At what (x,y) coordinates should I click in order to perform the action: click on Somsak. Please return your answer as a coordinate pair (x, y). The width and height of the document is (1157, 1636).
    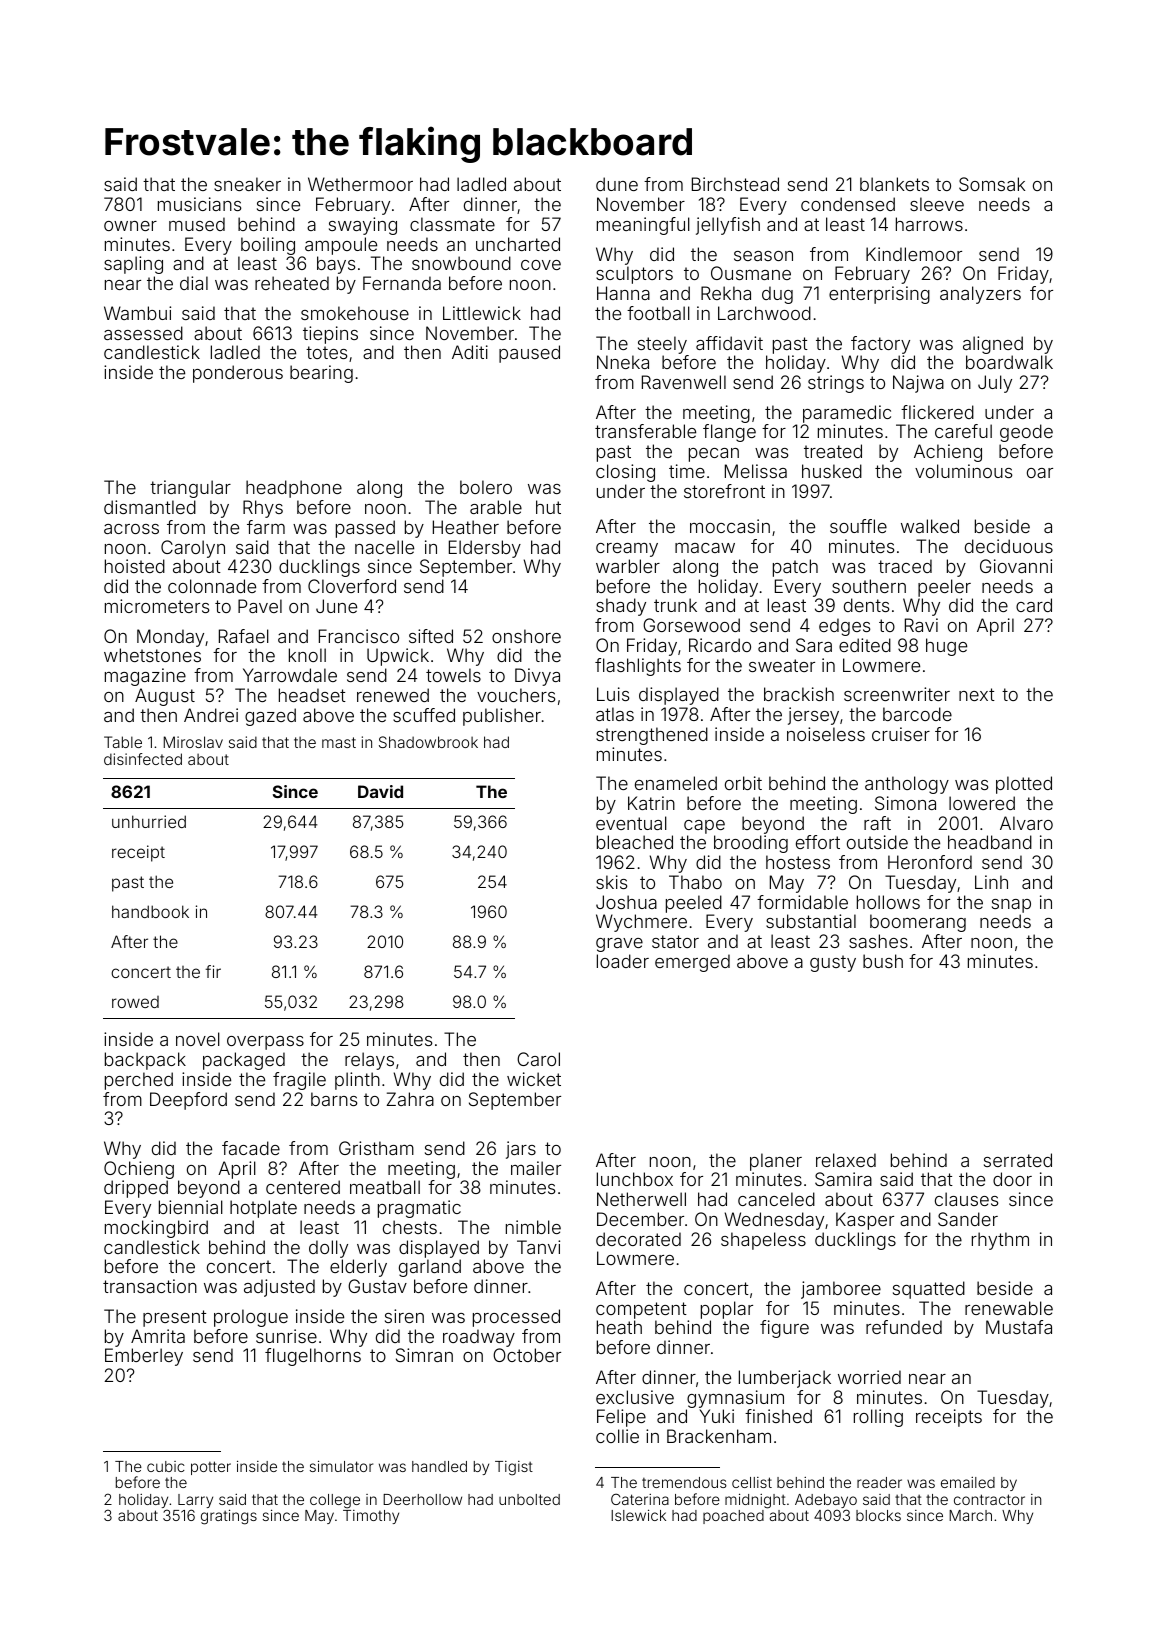
    Looking at the image, I should click on (992, 184).
